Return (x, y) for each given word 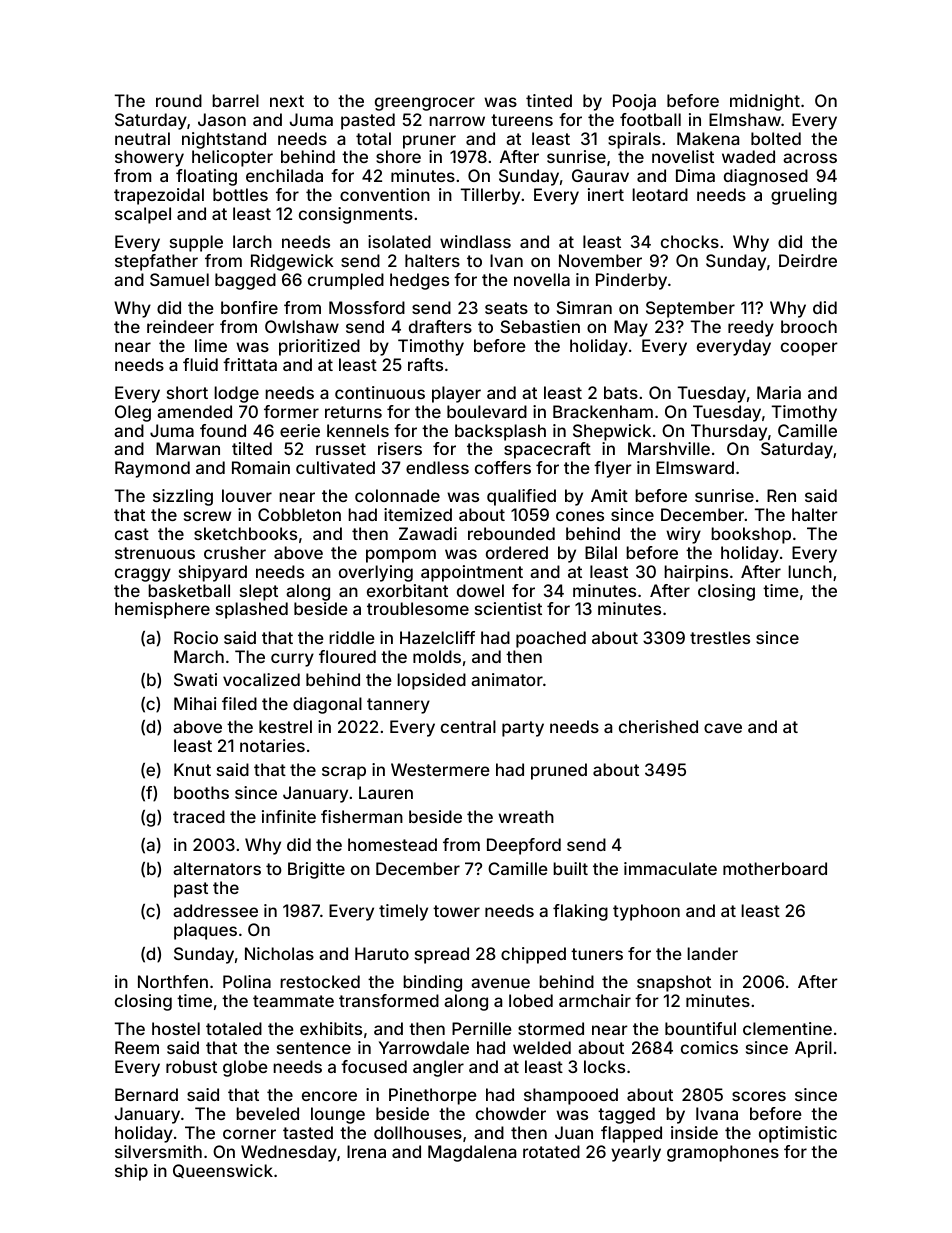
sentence (314, 1048)
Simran (584, 307)
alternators (217, 868)
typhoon (646, 912)
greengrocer (425, 104)
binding (432, 983)
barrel (235, 100)
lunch (810, 571)
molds (437, 656)
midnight (765, 102)
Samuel (179, 279)
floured (347, 656)
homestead (392, 844)
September (690, 309)
